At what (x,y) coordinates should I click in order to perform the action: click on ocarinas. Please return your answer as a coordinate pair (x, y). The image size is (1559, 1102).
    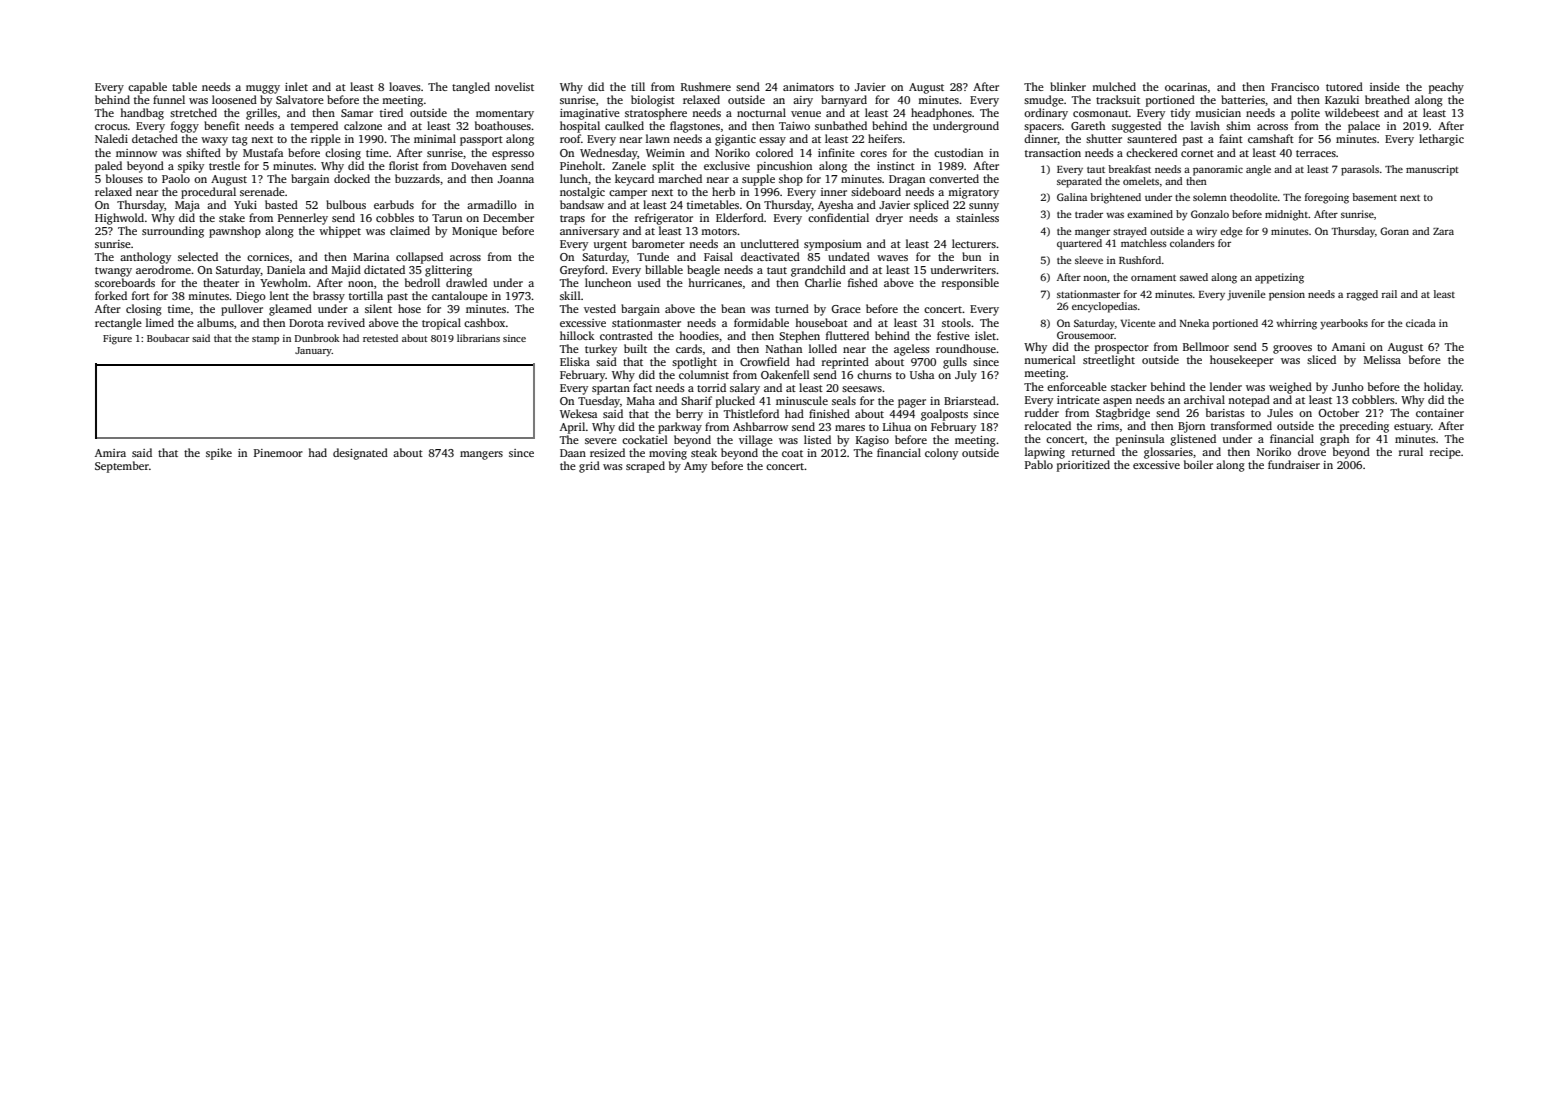
    Looking at the image, I should click on (1186, 87).
